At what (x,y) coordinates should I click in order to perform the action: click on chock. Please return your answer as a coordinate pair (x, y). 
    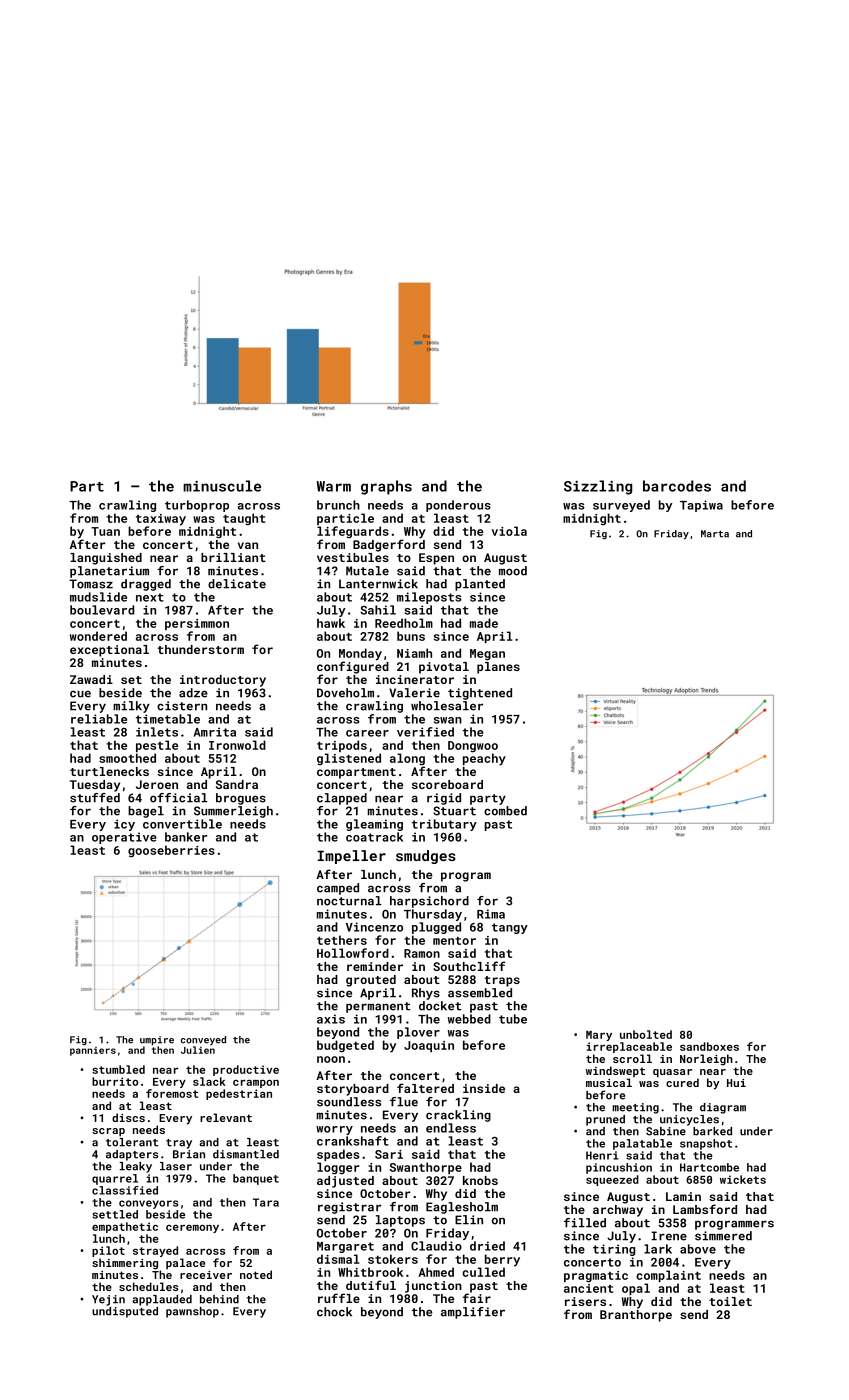
    Looking at the image, I should click on (334, 1312).
